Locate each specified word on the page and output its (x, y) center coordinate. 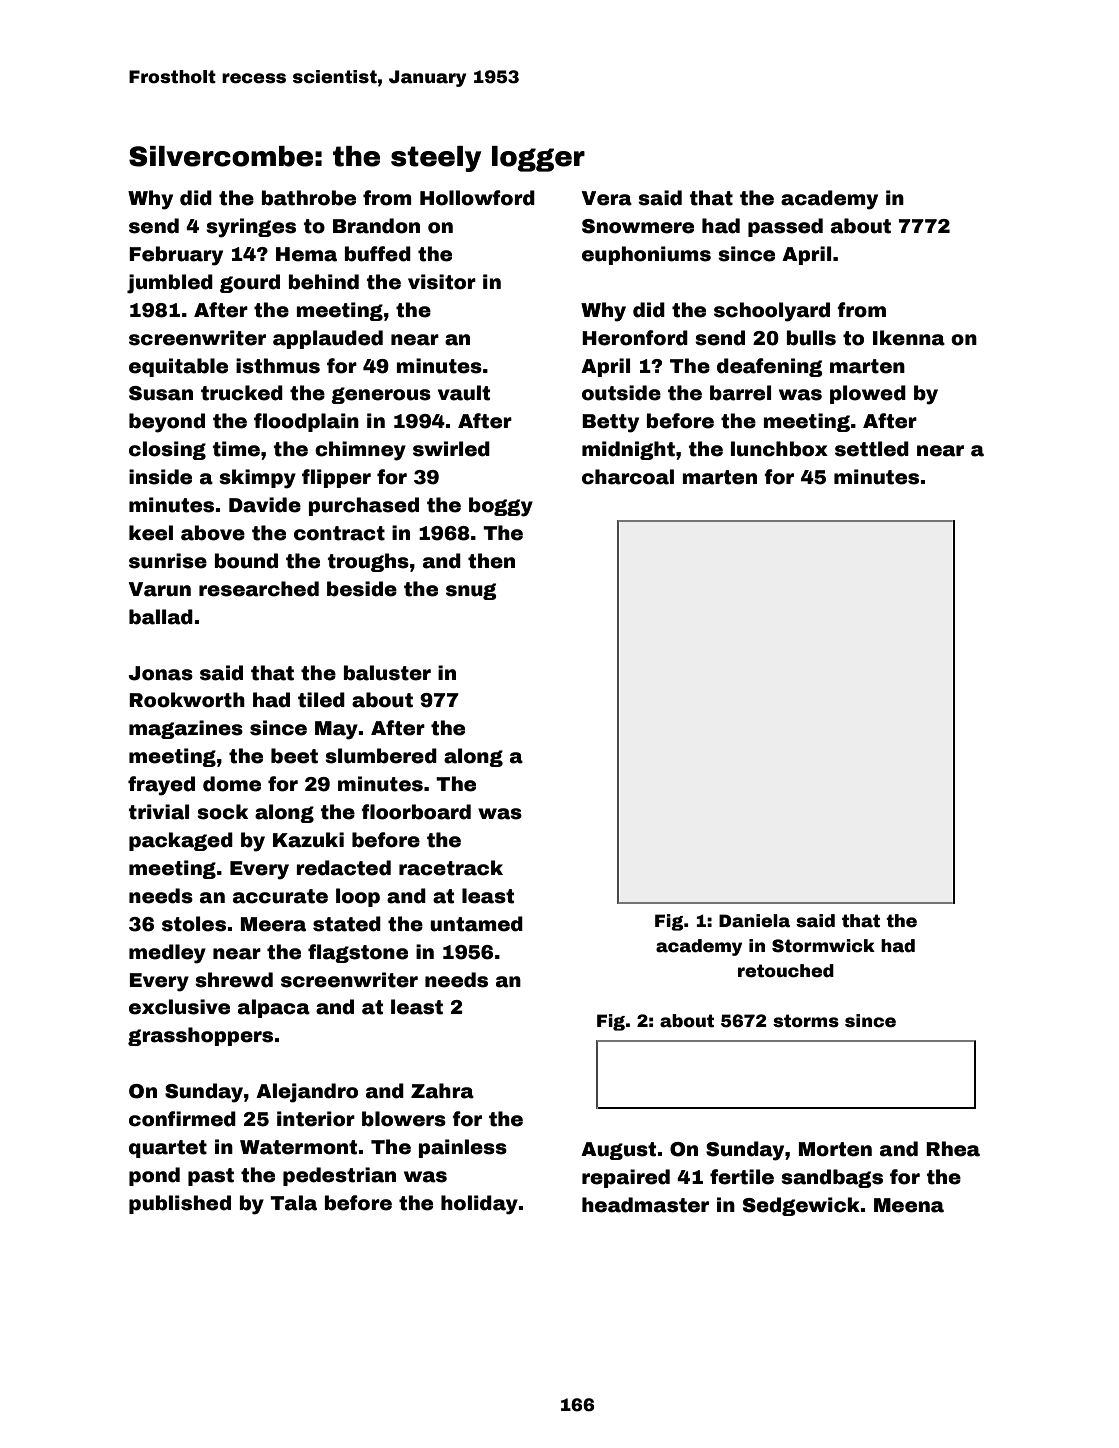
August (618, 1151)
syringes (251, 228)
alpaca (274, 1008)
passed (785, 227)
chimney (360, 451)
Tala (293, 1203)
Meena (909, 1205)
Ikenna (909, 338)
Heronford (635, 338)
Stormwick (823, 946)
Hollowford (477, 198)
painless (463, 1148)
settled (872, 449)
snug (471, 591)
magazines (186, 729)
